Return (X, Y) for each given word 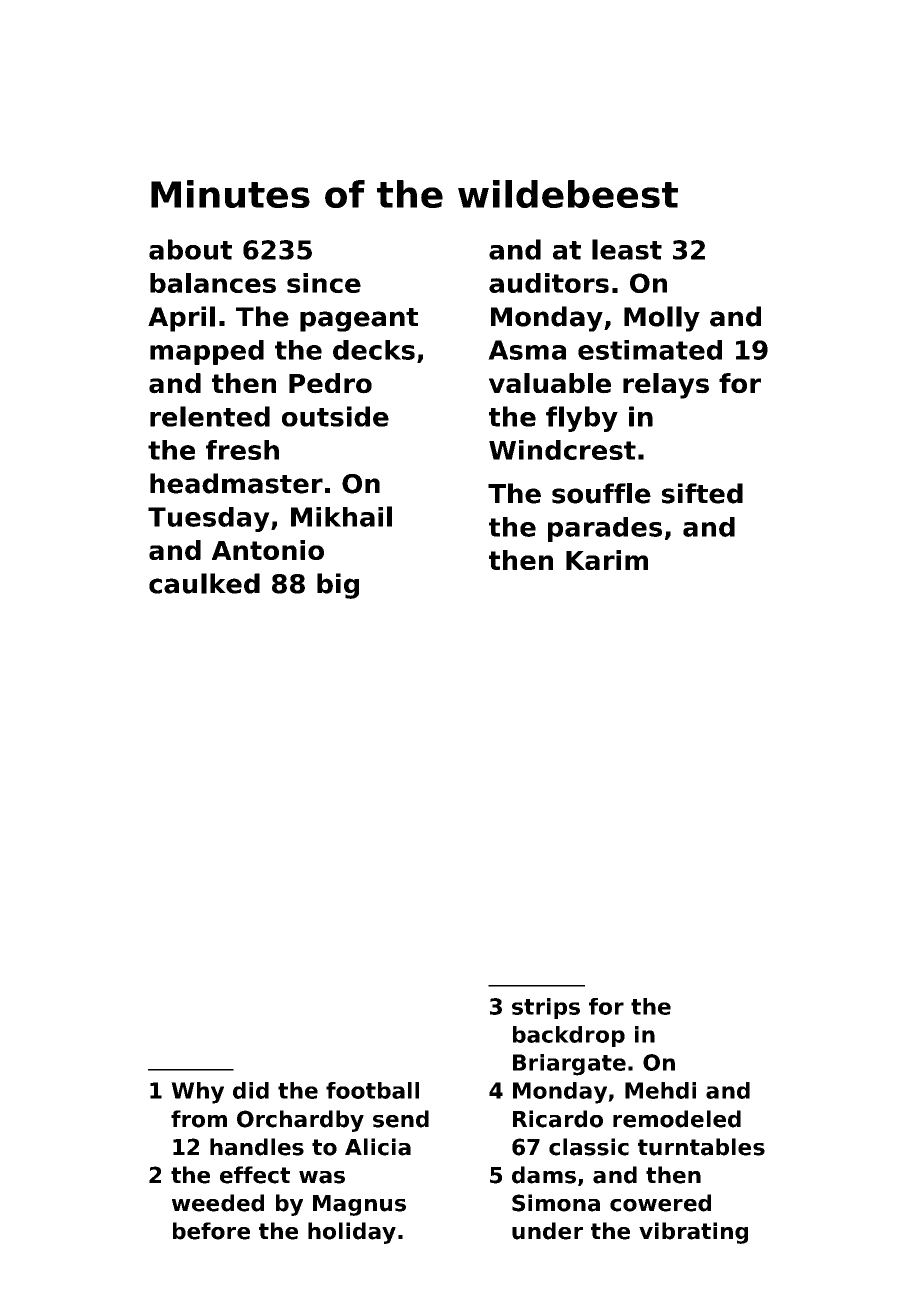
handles (257, 1147)
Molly (662, 319)
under (547, 1231)
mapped (207, 352)
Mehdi (660, 1090)
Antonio (268, 550)
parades (605, 529)
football (372, 1090)
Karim (607, 560)
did (251, 1090)
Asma (527, 350)
